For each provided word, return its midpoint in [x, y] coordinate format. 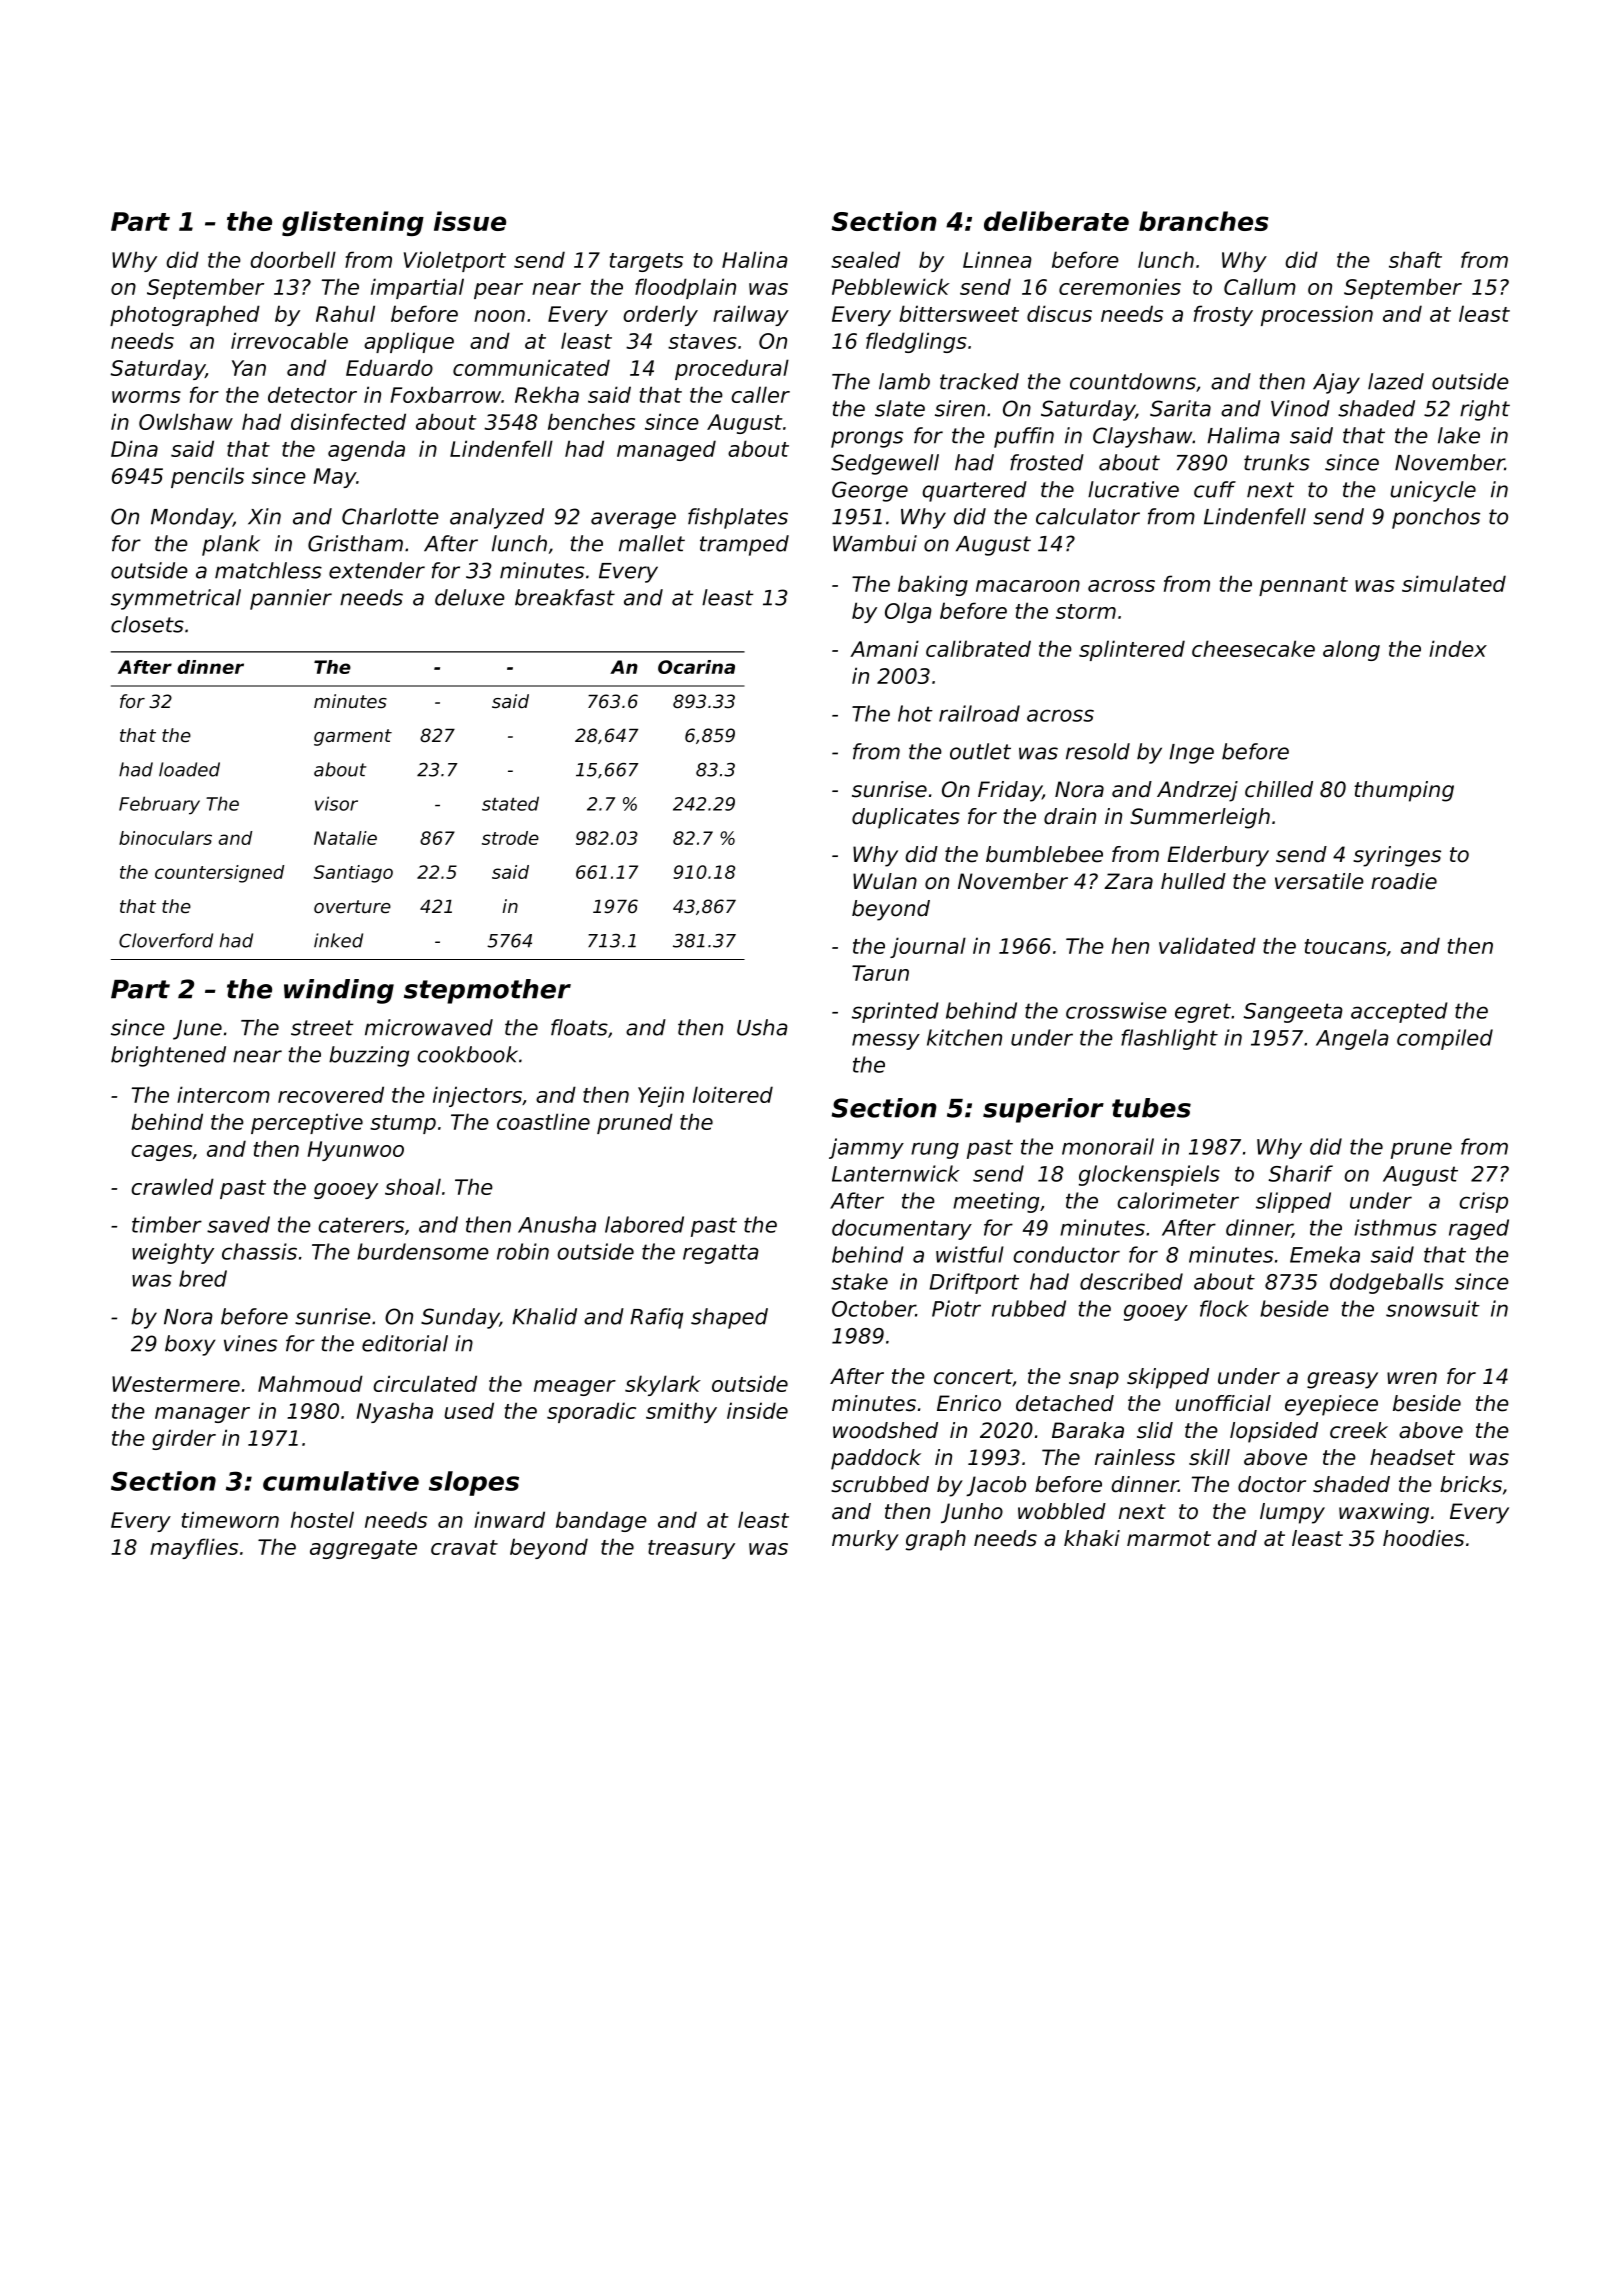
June [197, 1030]
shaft [1415, 259]
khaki [1092, 1538]
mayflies [194, 1548]
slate [900, 408]
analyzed [497, 518]
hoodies [1423, 1538]
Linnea [997, 259]
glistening [353, 223]
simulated [1454, 583]
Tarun [880, 973]
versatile [1319, 881]
